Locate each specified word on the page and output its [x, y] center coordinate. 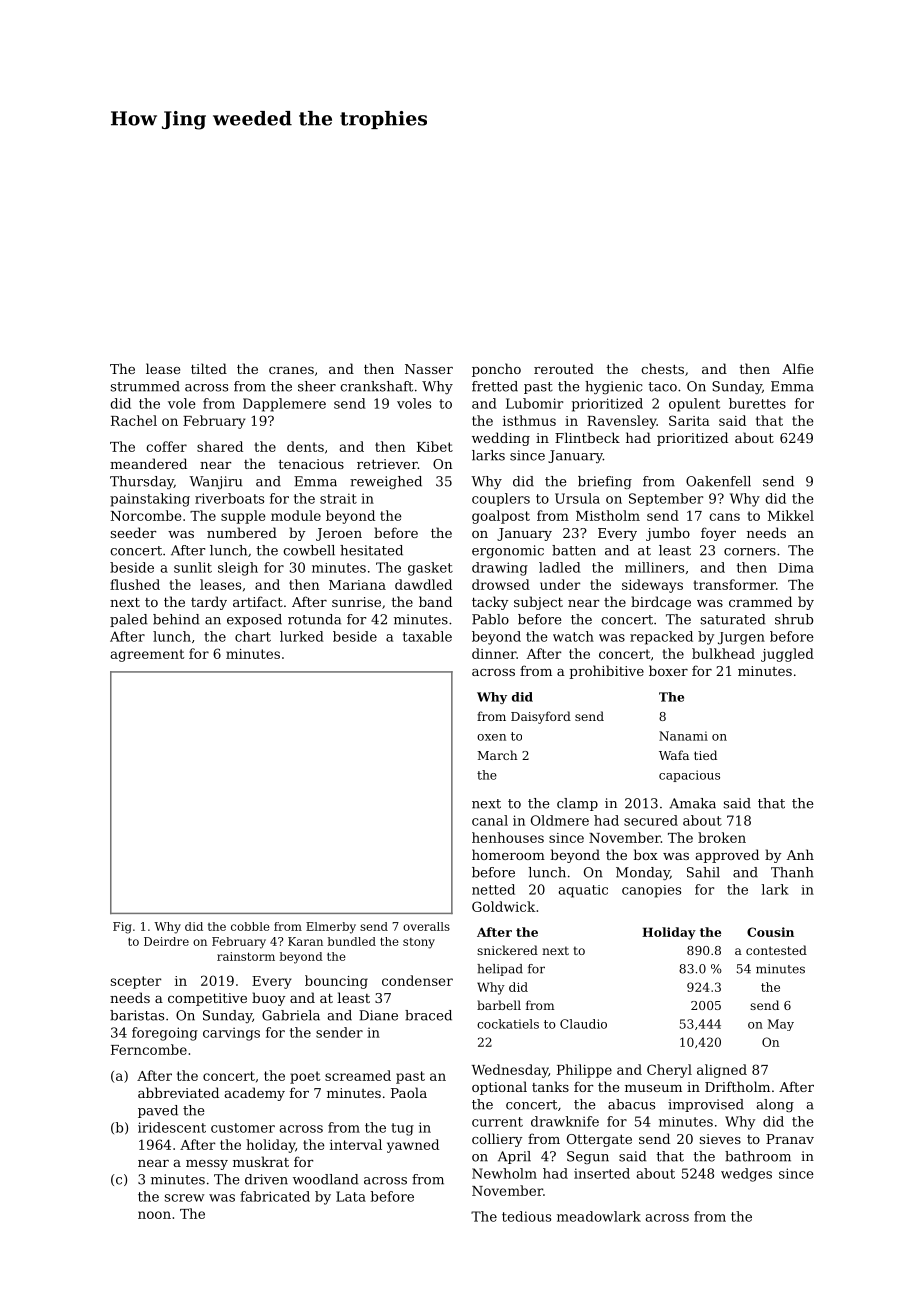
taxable [427, 636]
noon [154, 1215]
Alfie [797, 368]
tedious [526, 1216]
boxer [668, 670]
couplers [501, 499]
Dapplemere [284, 405]
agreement [147, 655]
